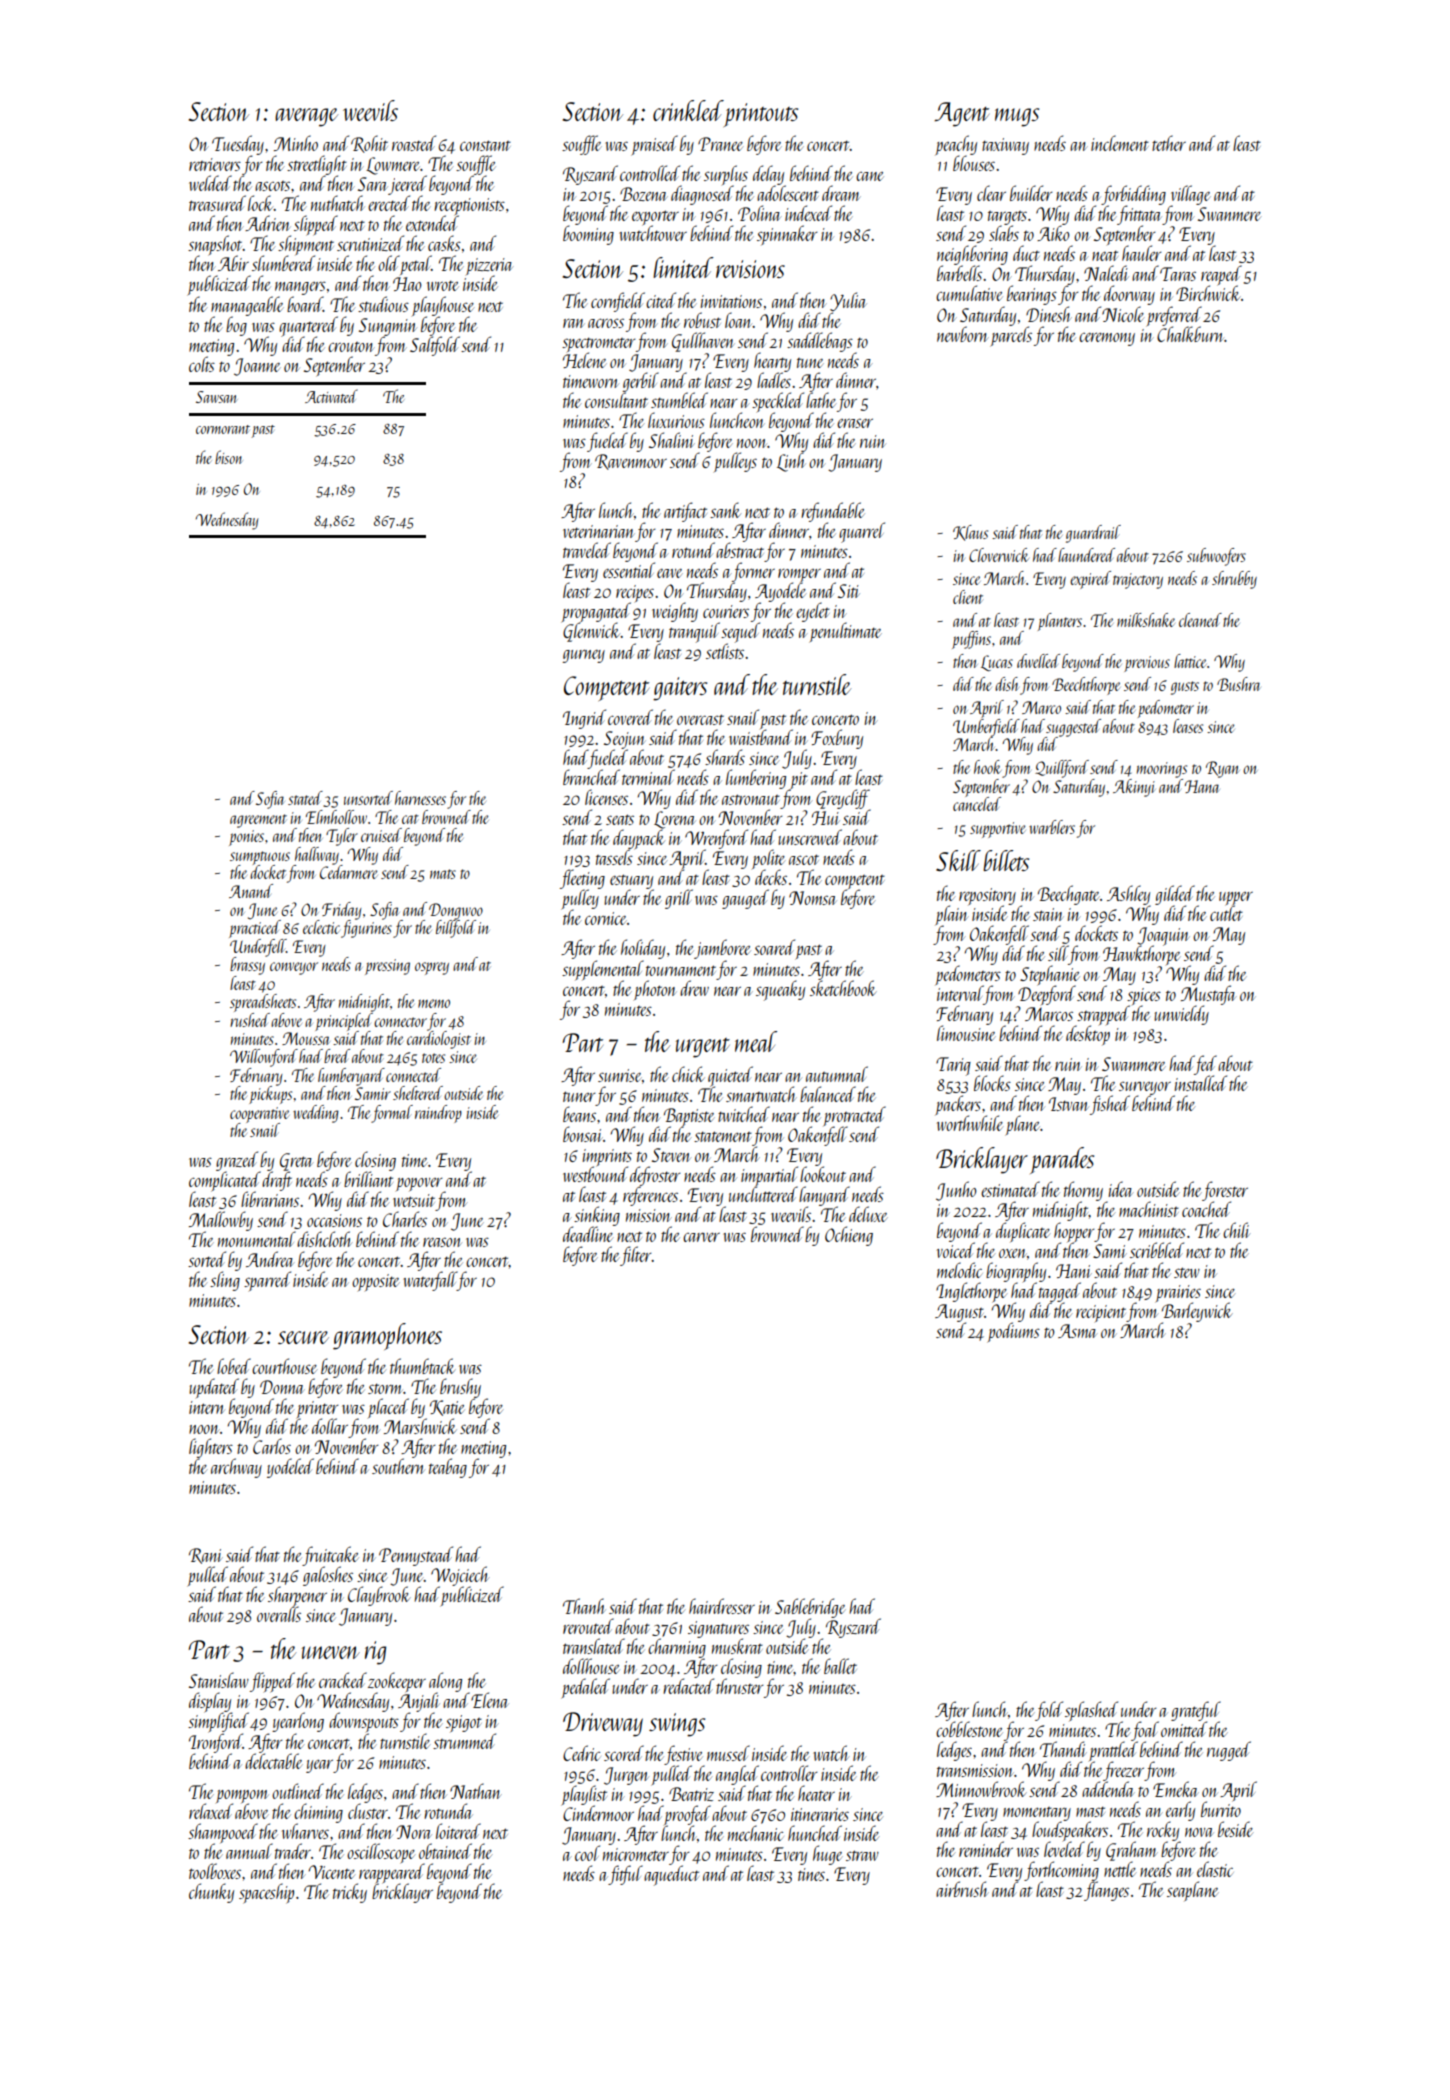 The image size is (1450, 2100). I want to click on crinkled, so click(688, 110).
